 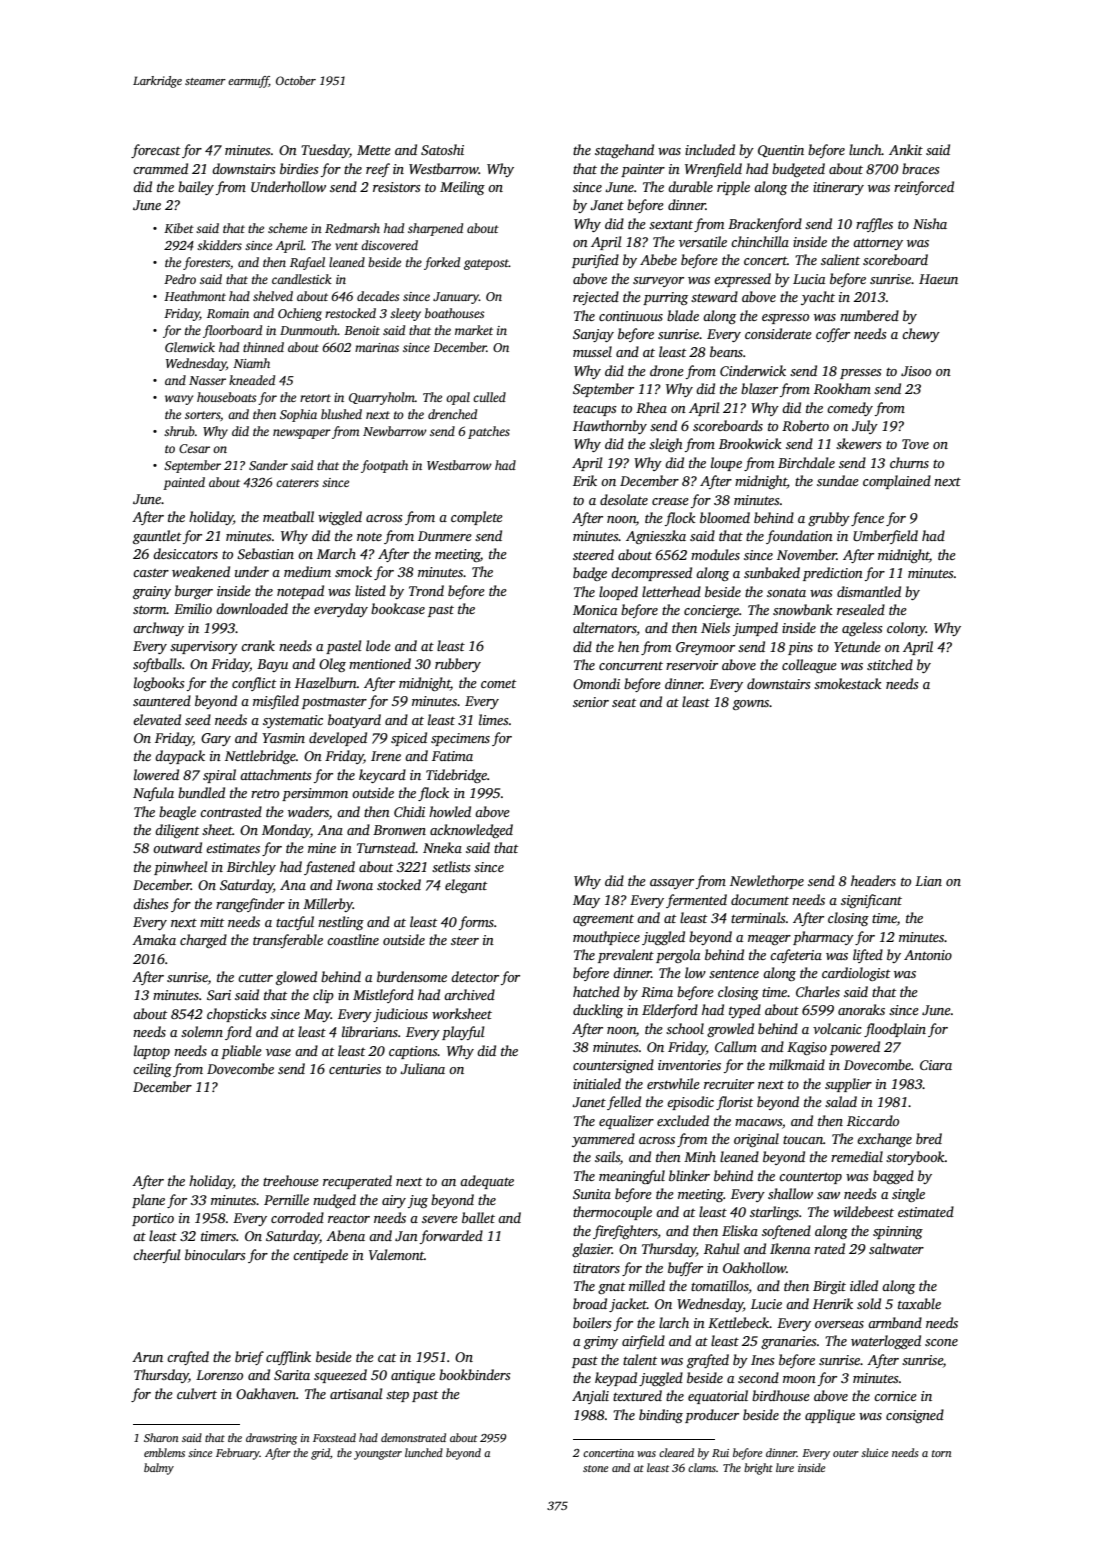 I want to click on presses, so click(x=861, y=374).
